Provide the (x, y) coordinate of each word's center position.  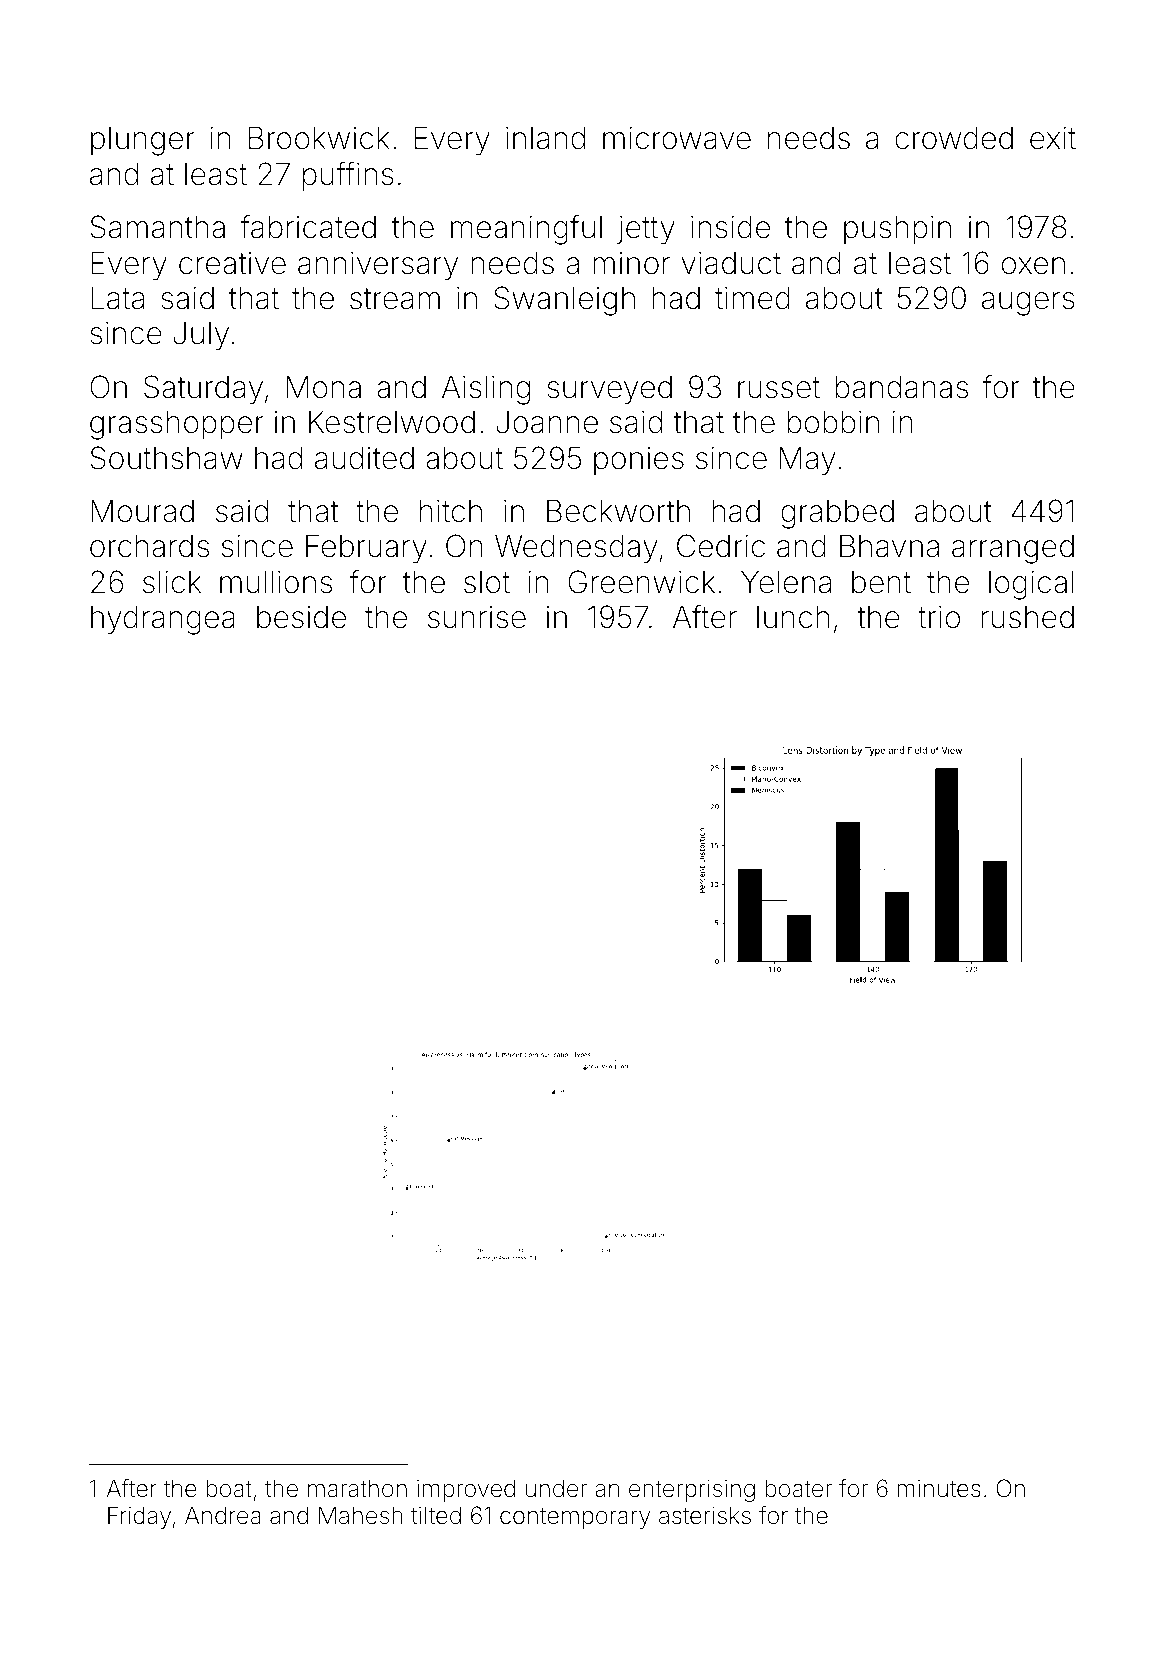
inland (545, 138)
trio (939, 617)
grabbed (837, 514)
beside (301, 617)
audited (364, 458)
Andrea (223, 1515)
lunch (793, 617)
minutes (939, 1489)
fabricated (308, 227)
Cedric (721, 546)
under (556, 1489)
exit (1053, 138)
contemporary (575, 1518)
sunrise (477, 617)
